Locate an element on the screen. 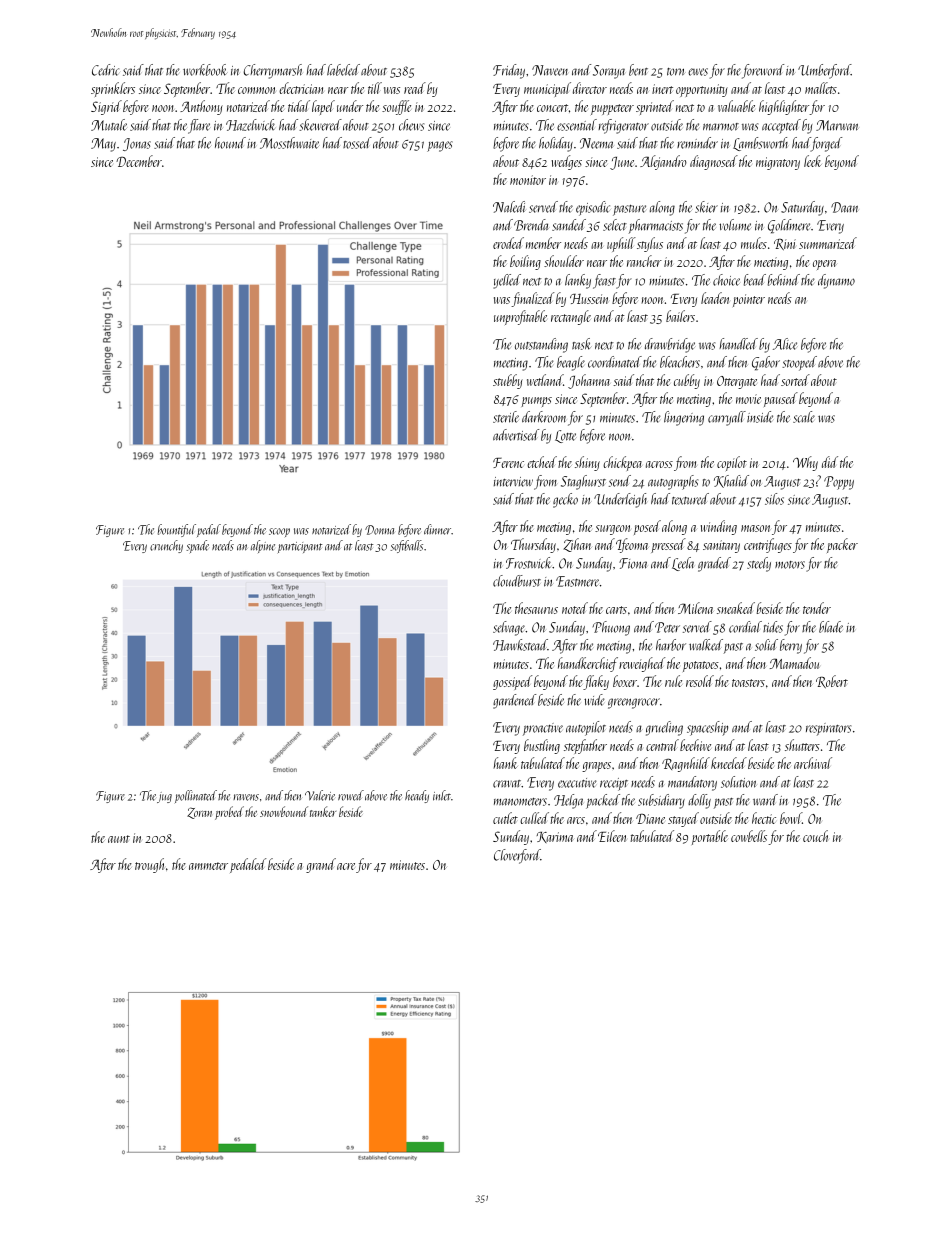 This screenshot has height=1233, width=952. Umberford is located at coordinates (824, 71).
